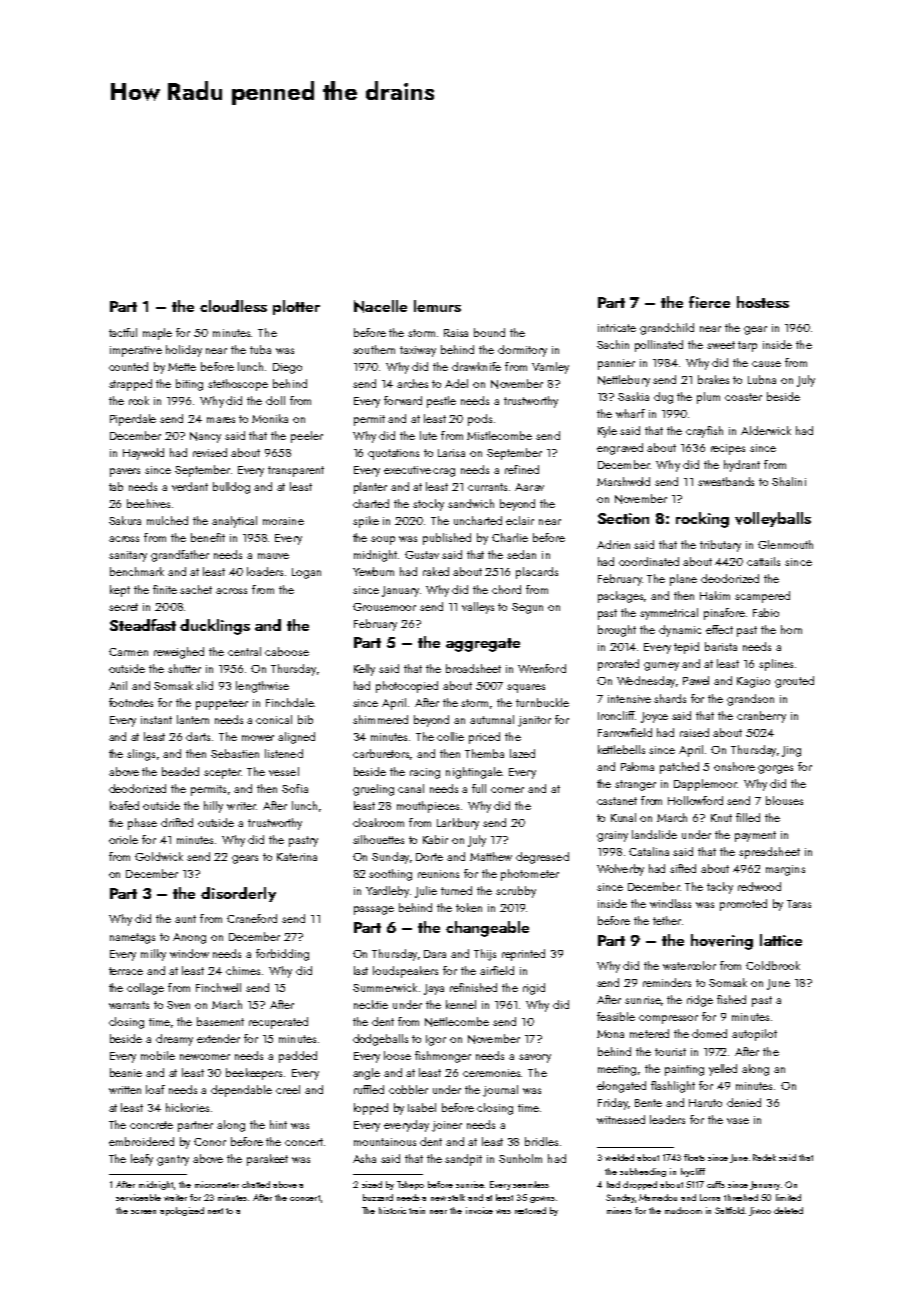  Describe the element at coordinates (523, 955) in the document. I see `reprinted` at that location.
